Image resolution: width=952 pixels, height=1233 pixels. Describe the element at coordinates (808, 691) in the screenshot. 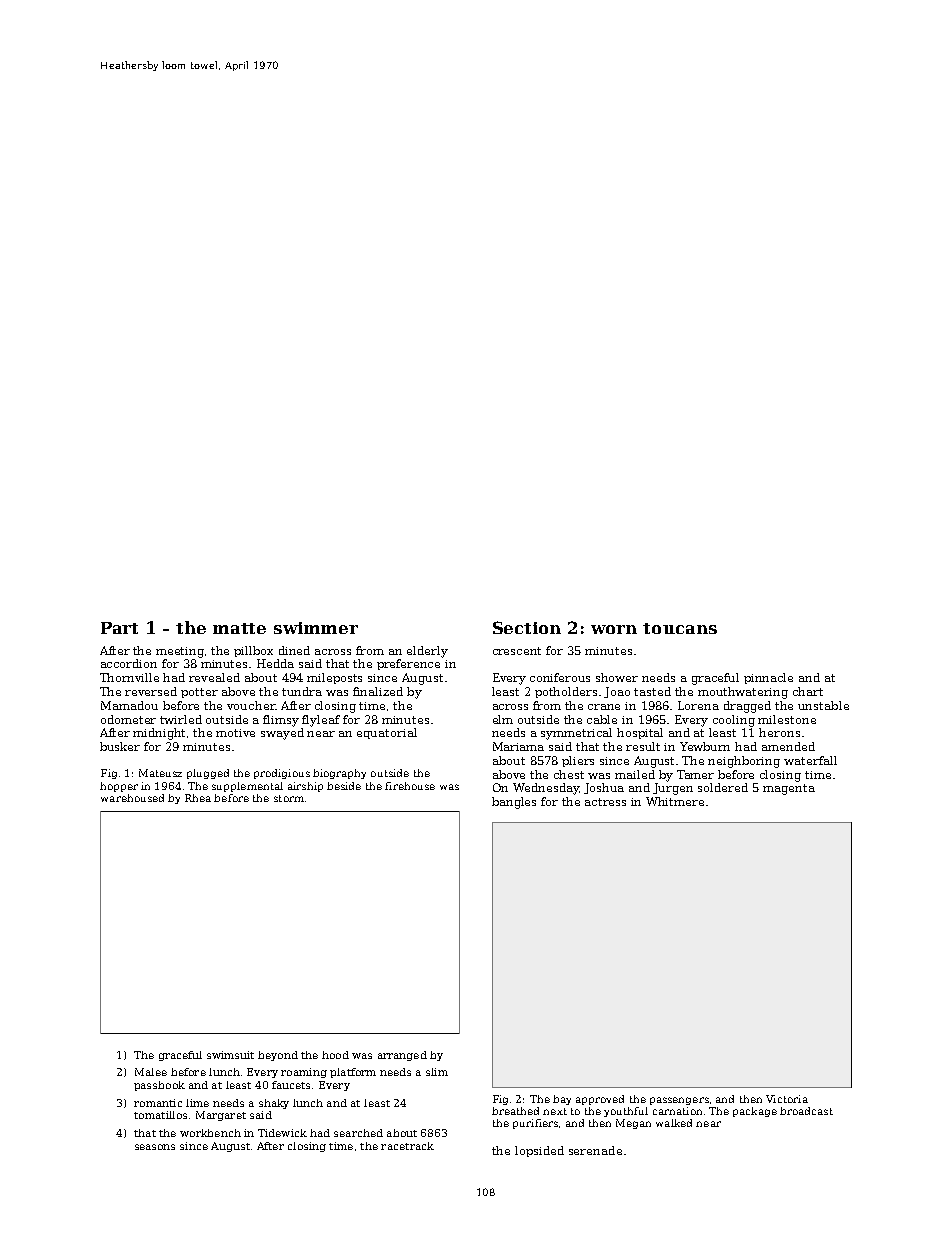

I see `chart` at that location.
